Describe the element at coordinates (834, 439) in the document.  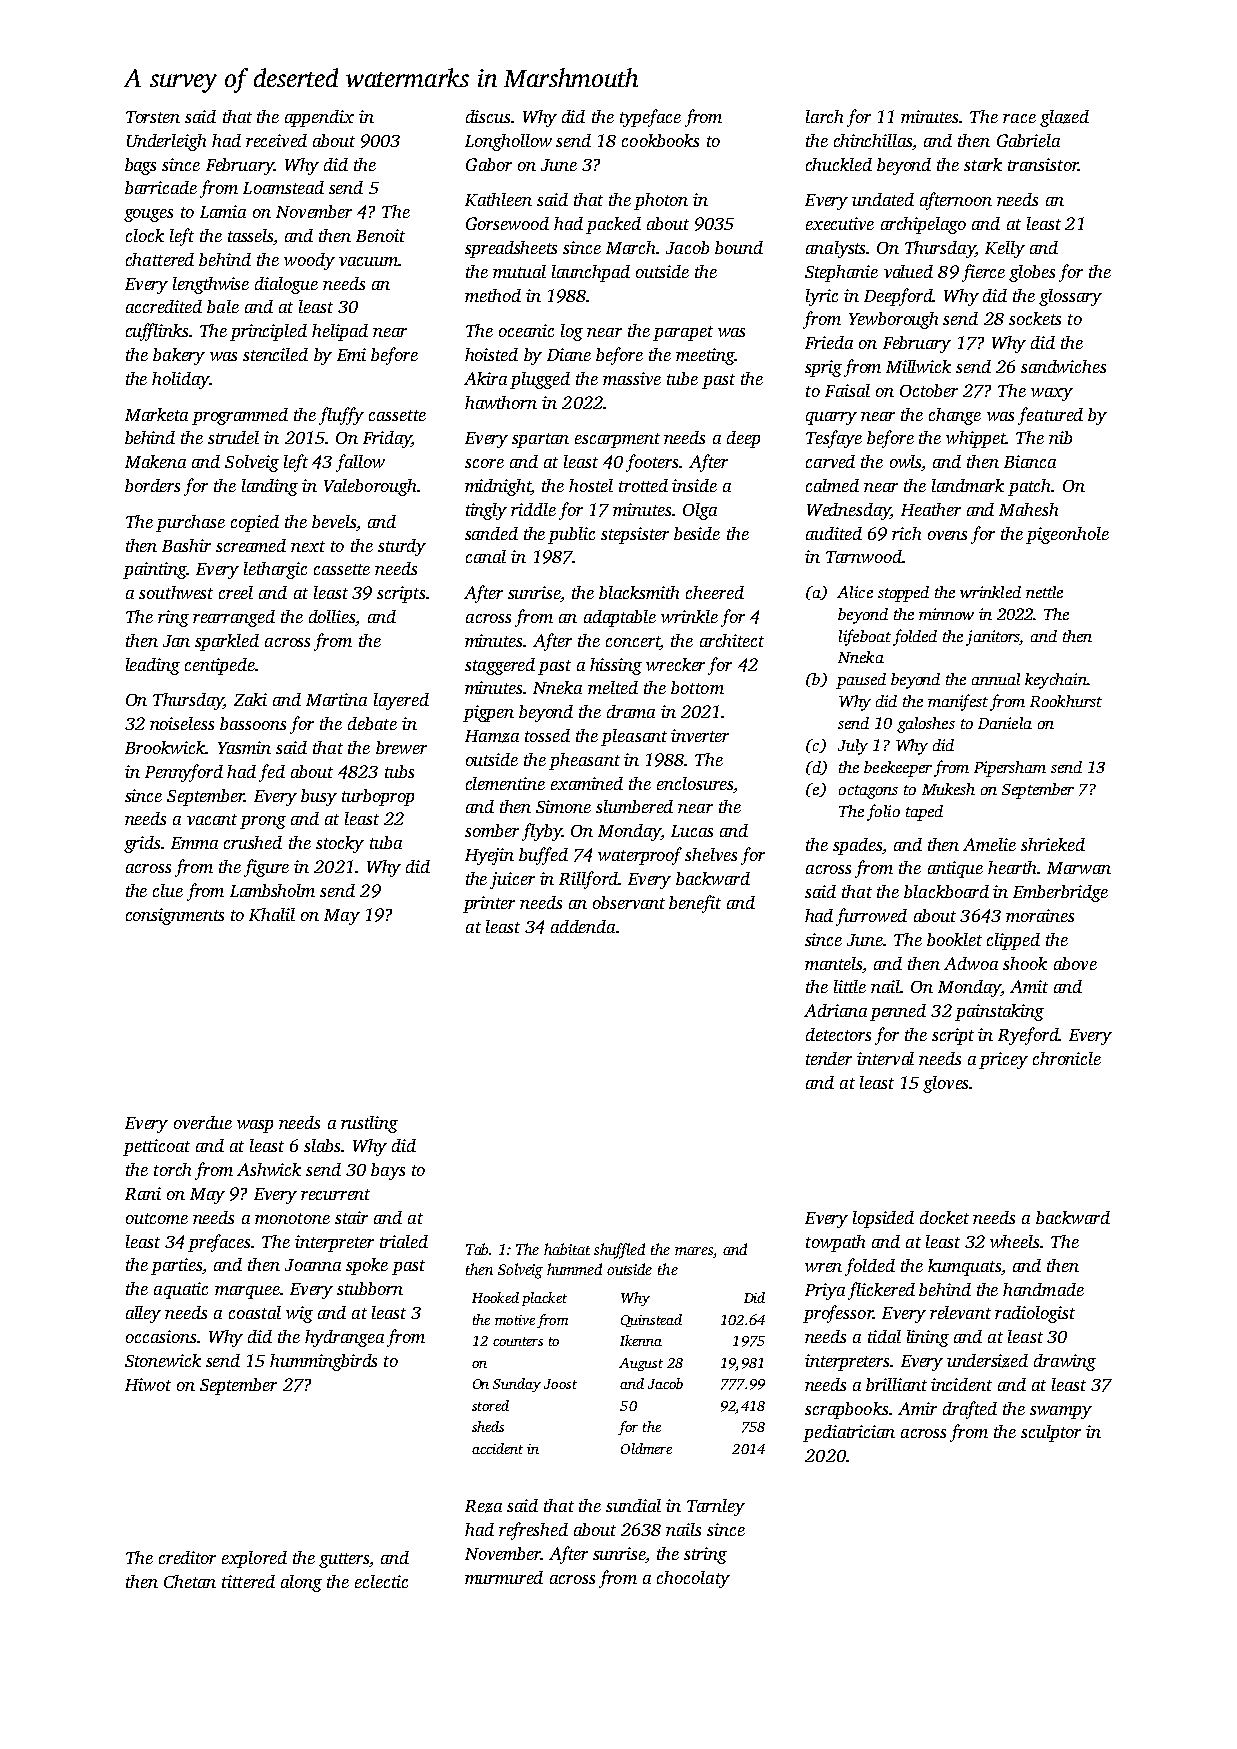
I see `Tesfaye` at that location.
